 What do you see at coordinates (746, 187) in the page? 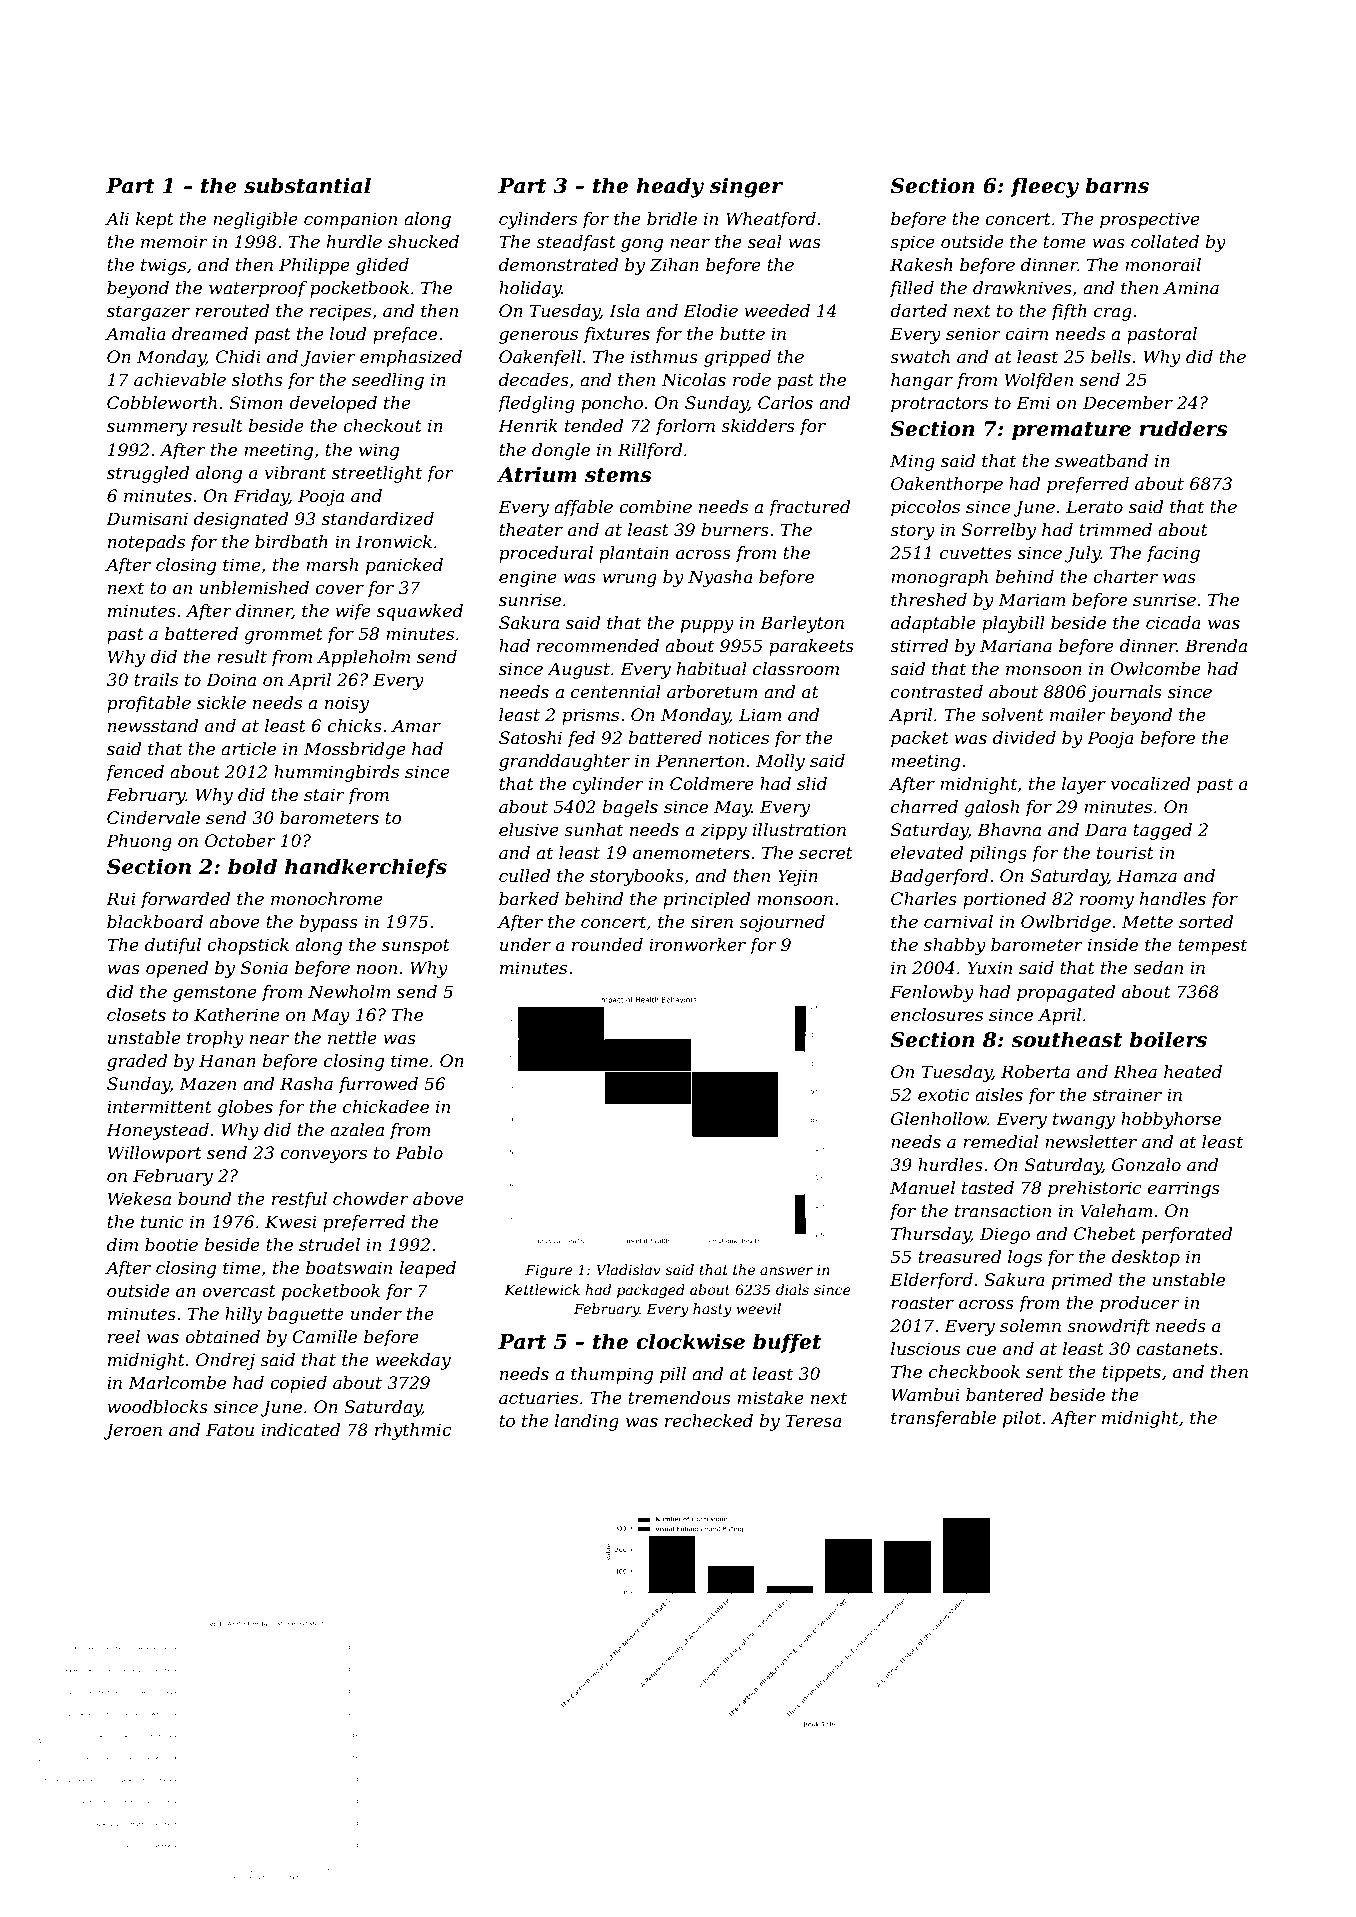
I see `singer` at bounding box center [746, 187].
